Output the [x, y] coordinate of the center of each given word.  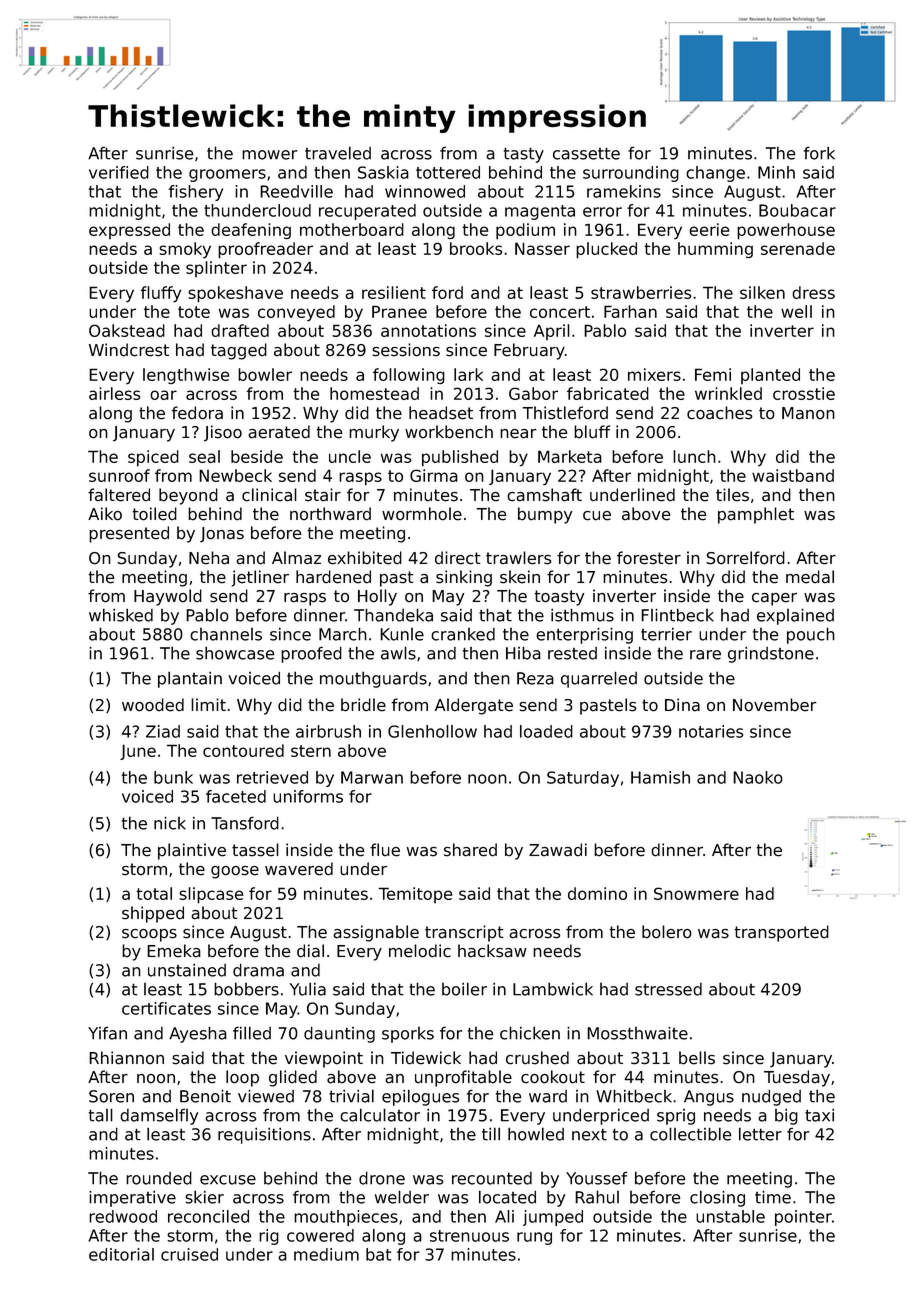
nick [170, 823]
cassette [586, 153]
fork [819, 153]
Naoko [758, 777]
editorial [121, 1254]
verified [119, 172]
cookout [553, 1077]
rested [572, 653]
